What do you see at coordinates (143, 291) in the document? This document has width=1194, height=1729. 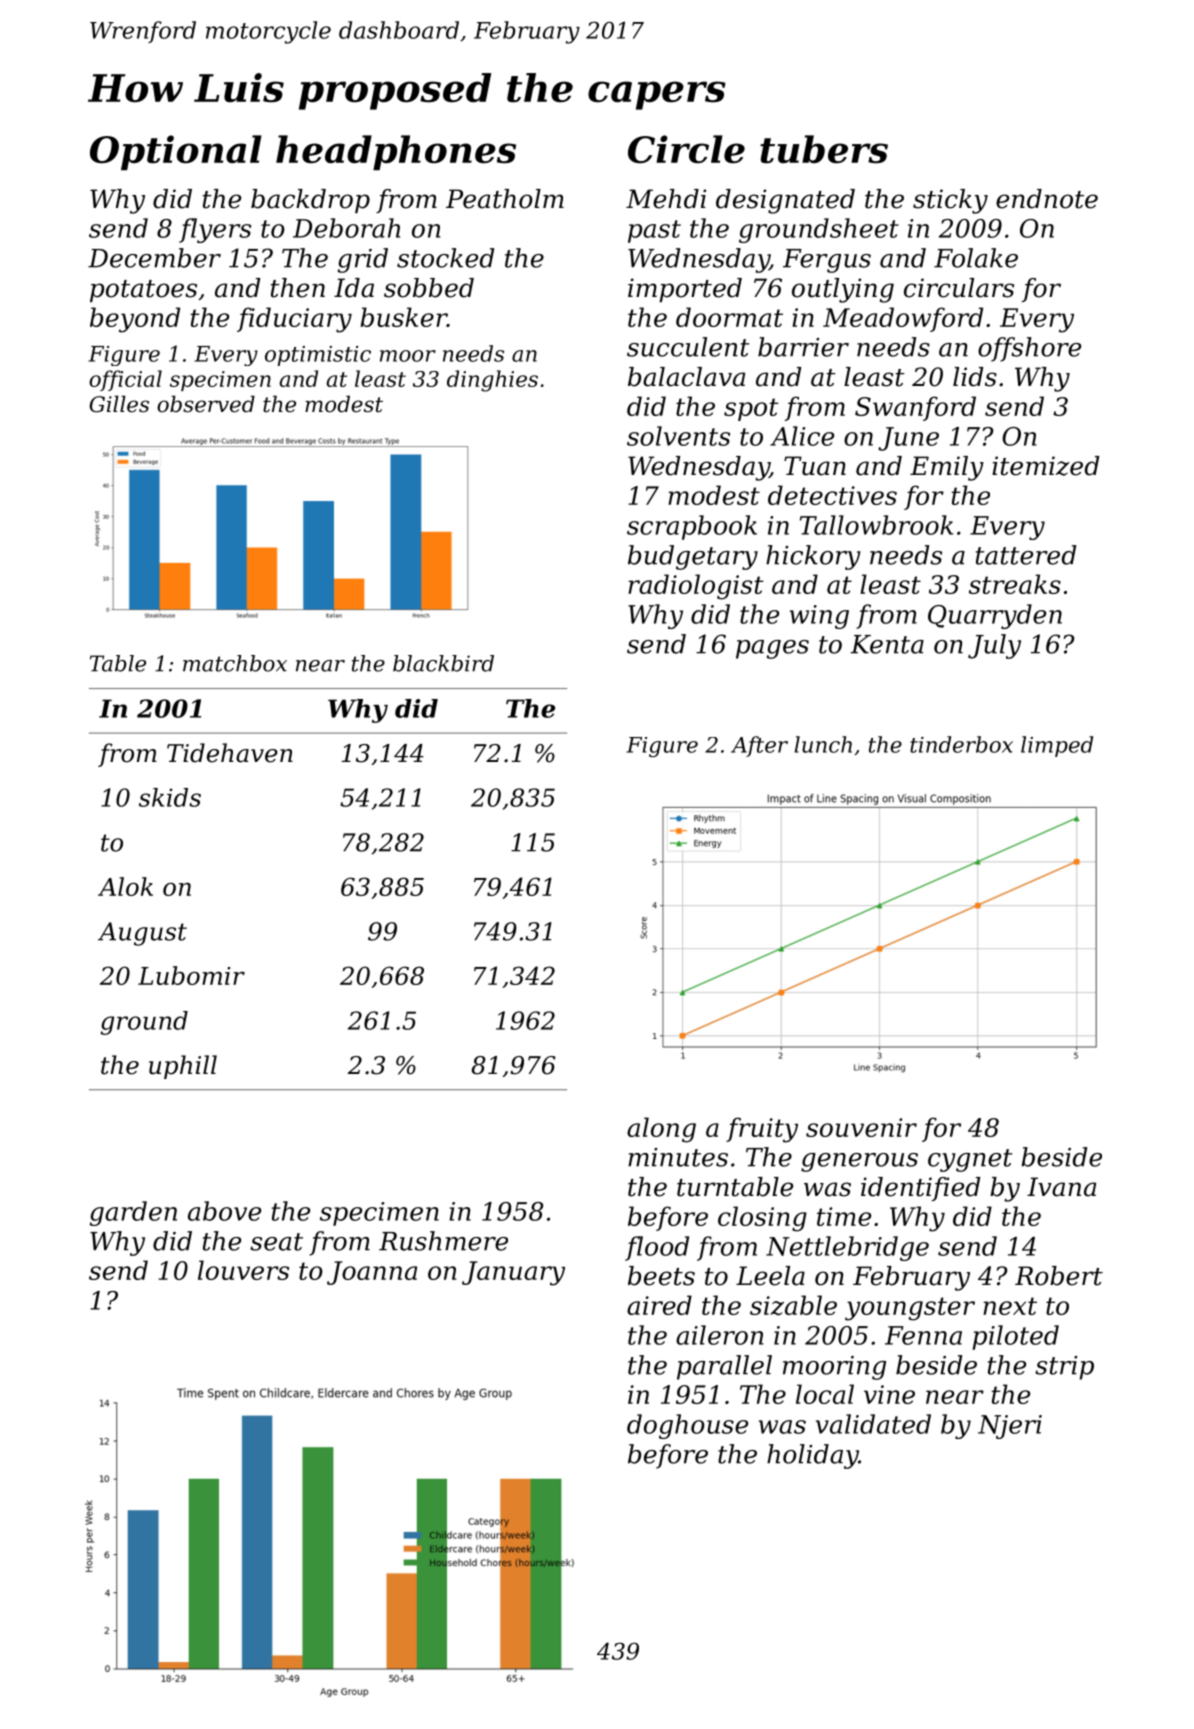 I see `potatoes` at bounding box center [143, 291].
